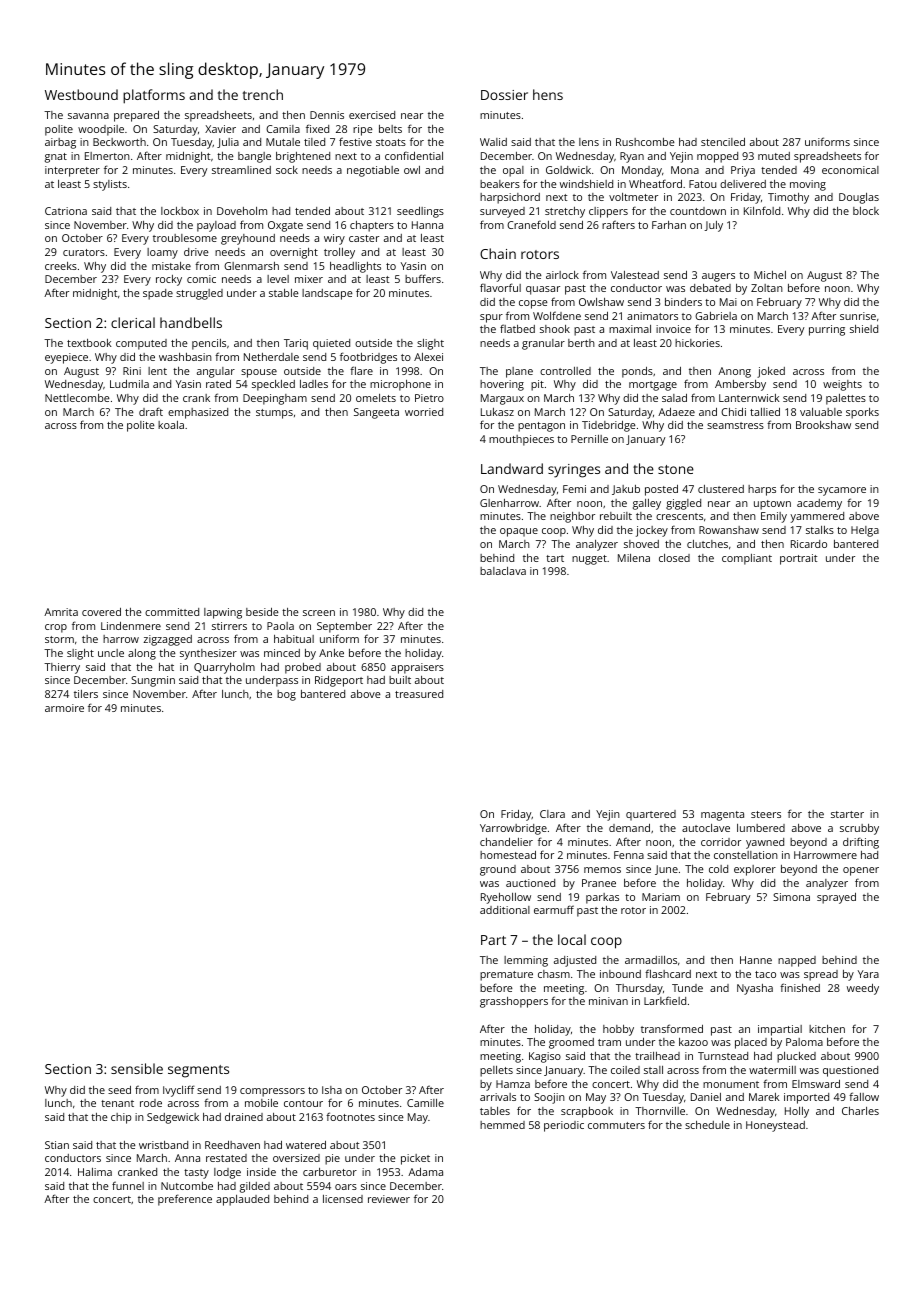 This image has height=1308, width=924. I want to click on covered, so click(101, 612).
